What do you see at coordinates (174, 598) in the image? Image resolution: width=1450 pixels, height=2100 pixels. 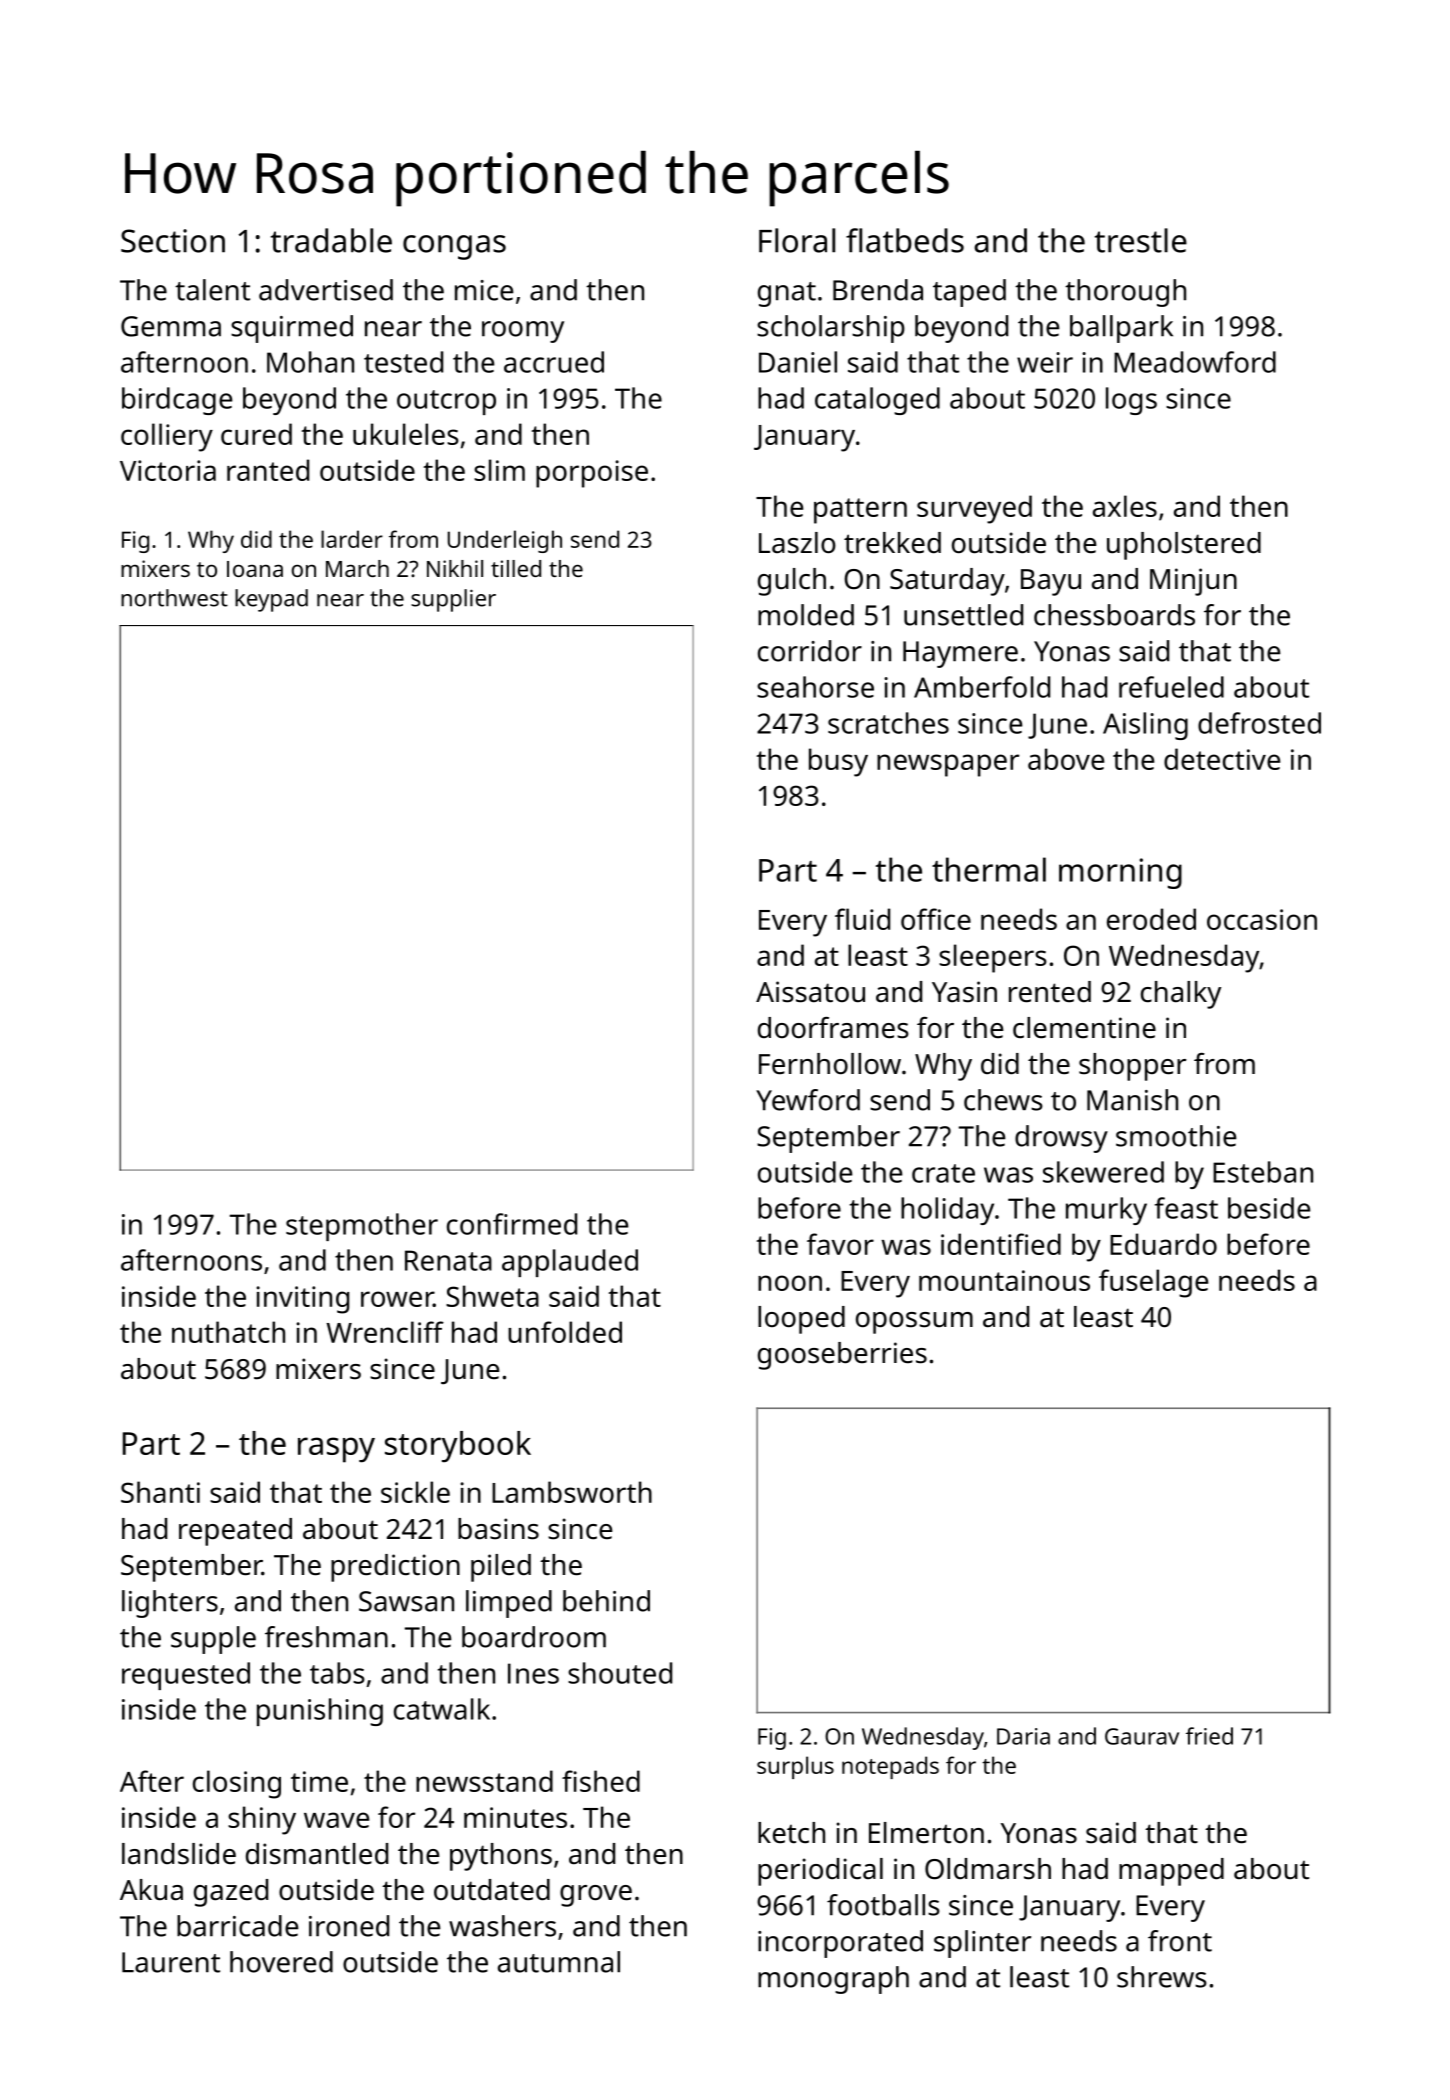 I see `northwest` at bounding box center [174, 598].
